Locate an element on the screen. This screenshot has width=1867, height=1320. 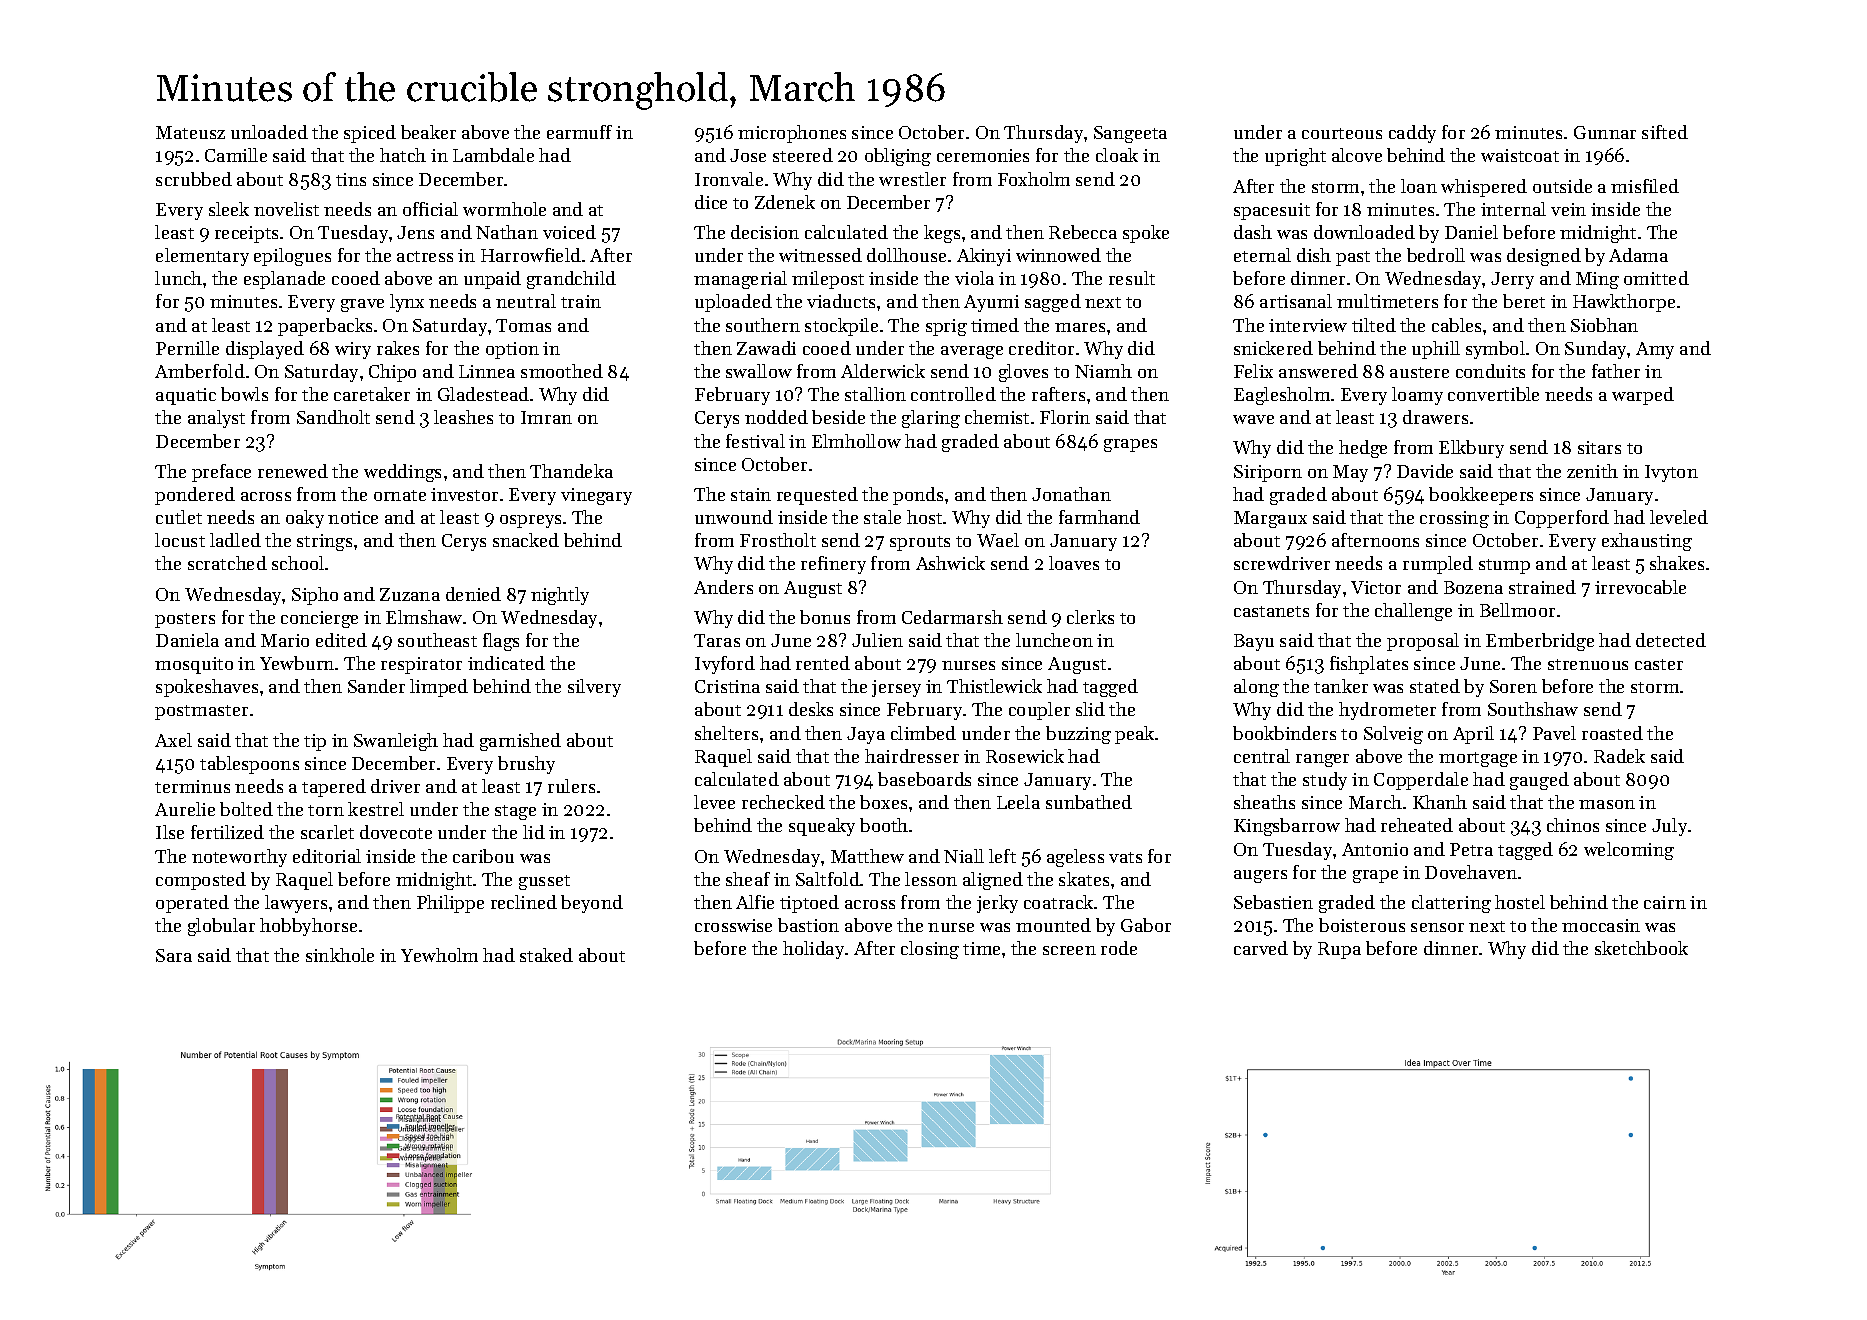
Yewholm is located at coordinates (439, 955).
